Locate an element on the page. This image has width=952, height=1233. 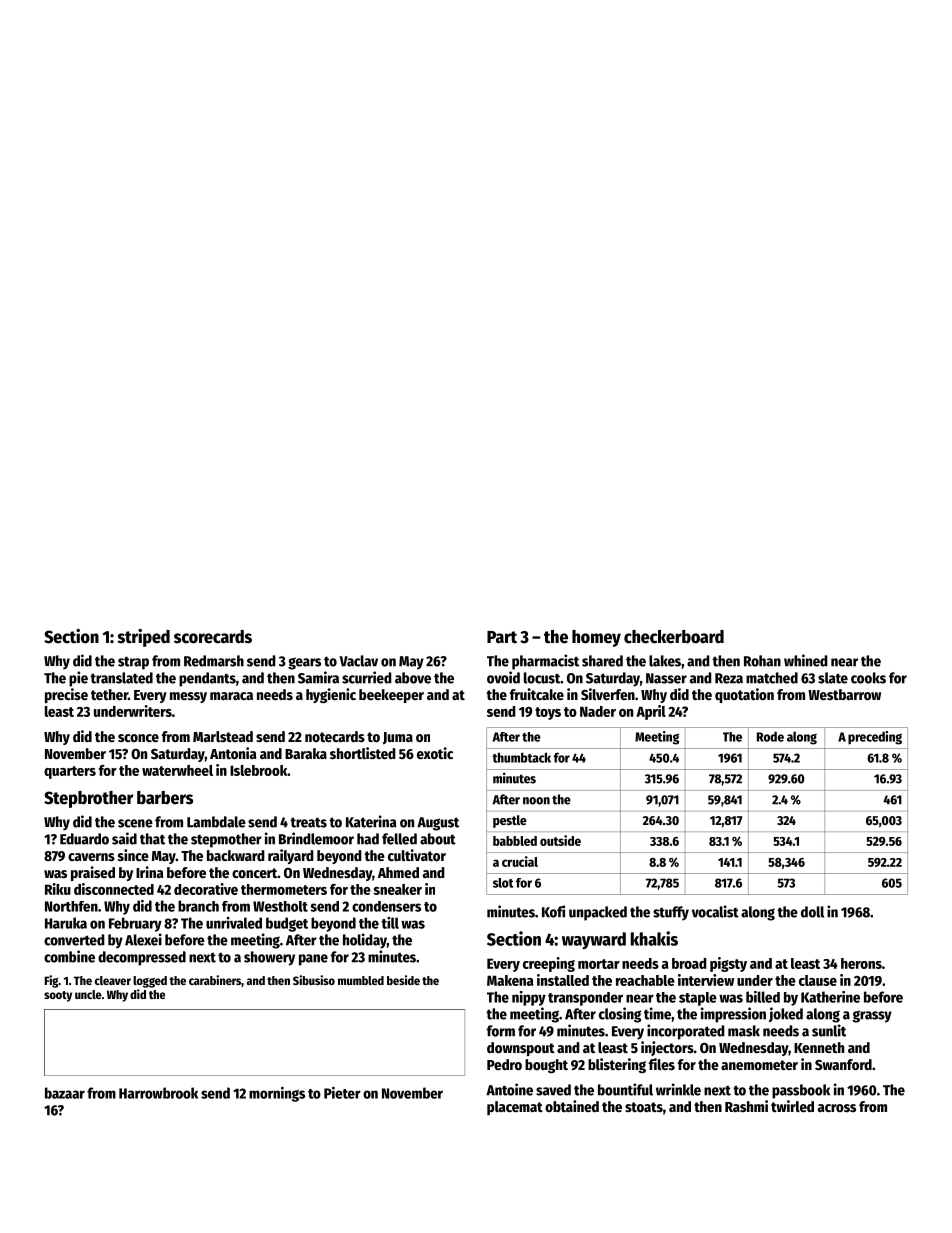
outside is located at coordinates (560, 840).
